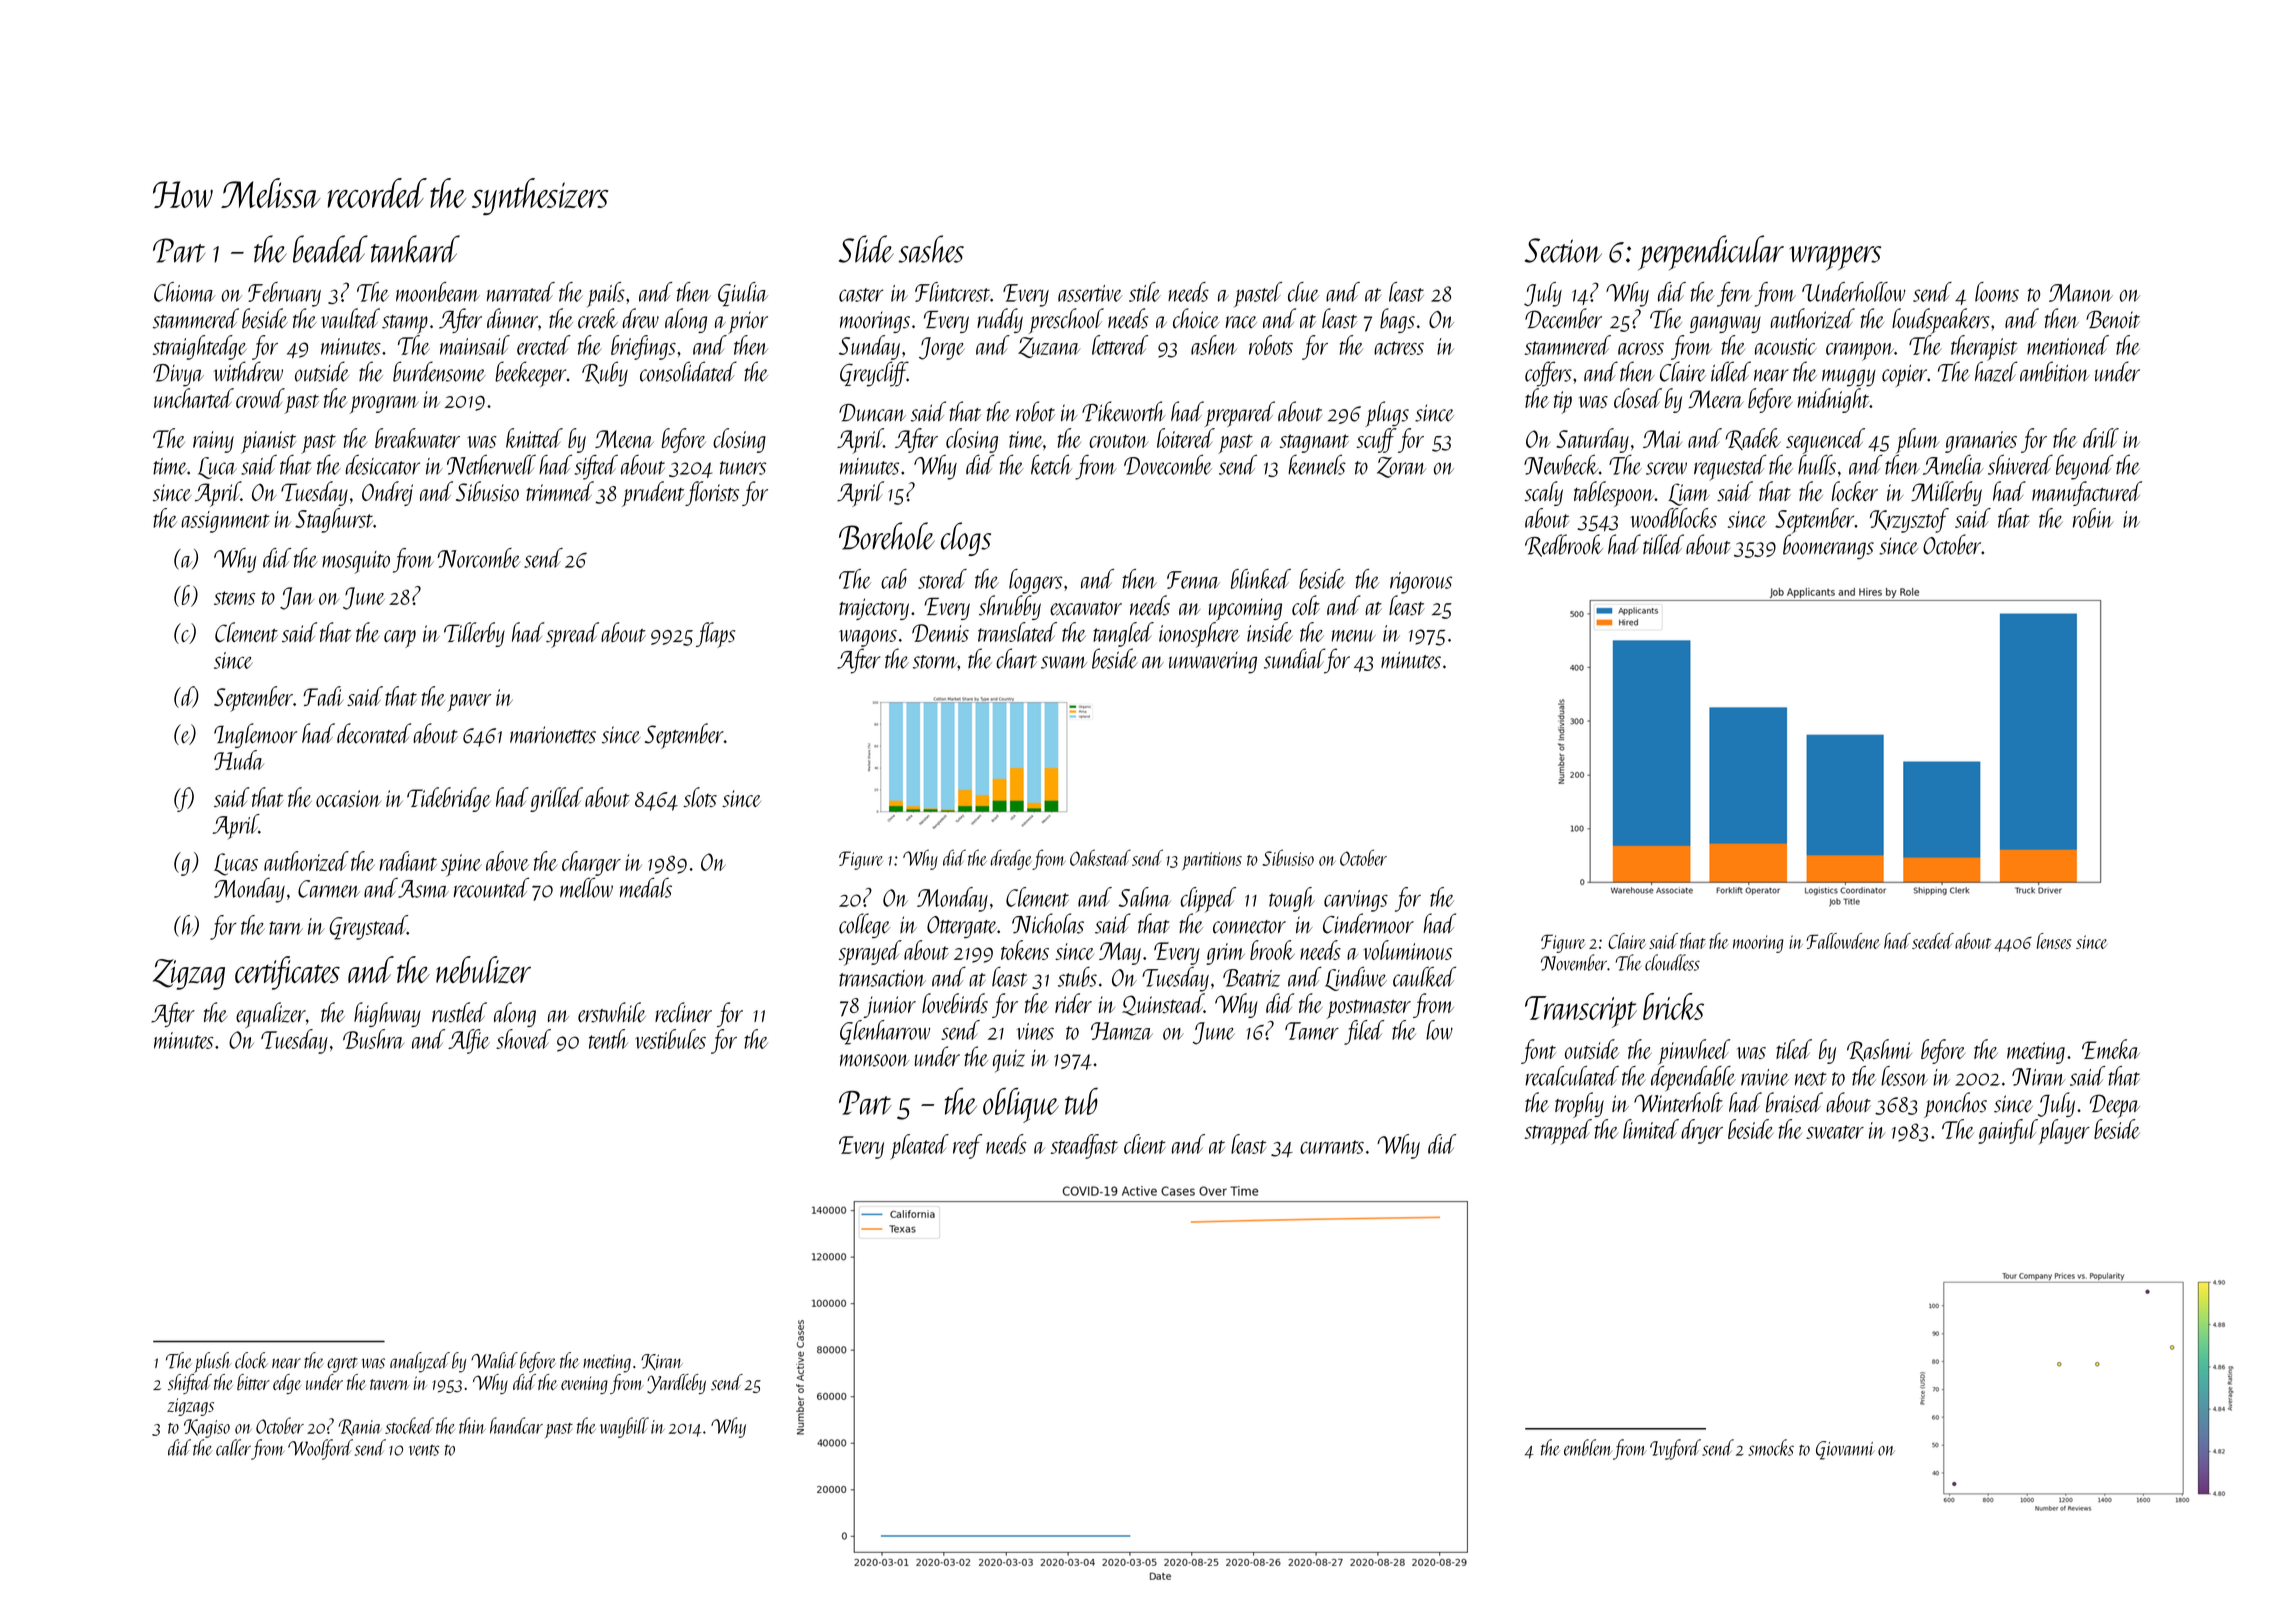 This document has height=1620, width=2292. Describe the element at coordinates (1048, 923) in the document. I see `Nicholas` at that location.
